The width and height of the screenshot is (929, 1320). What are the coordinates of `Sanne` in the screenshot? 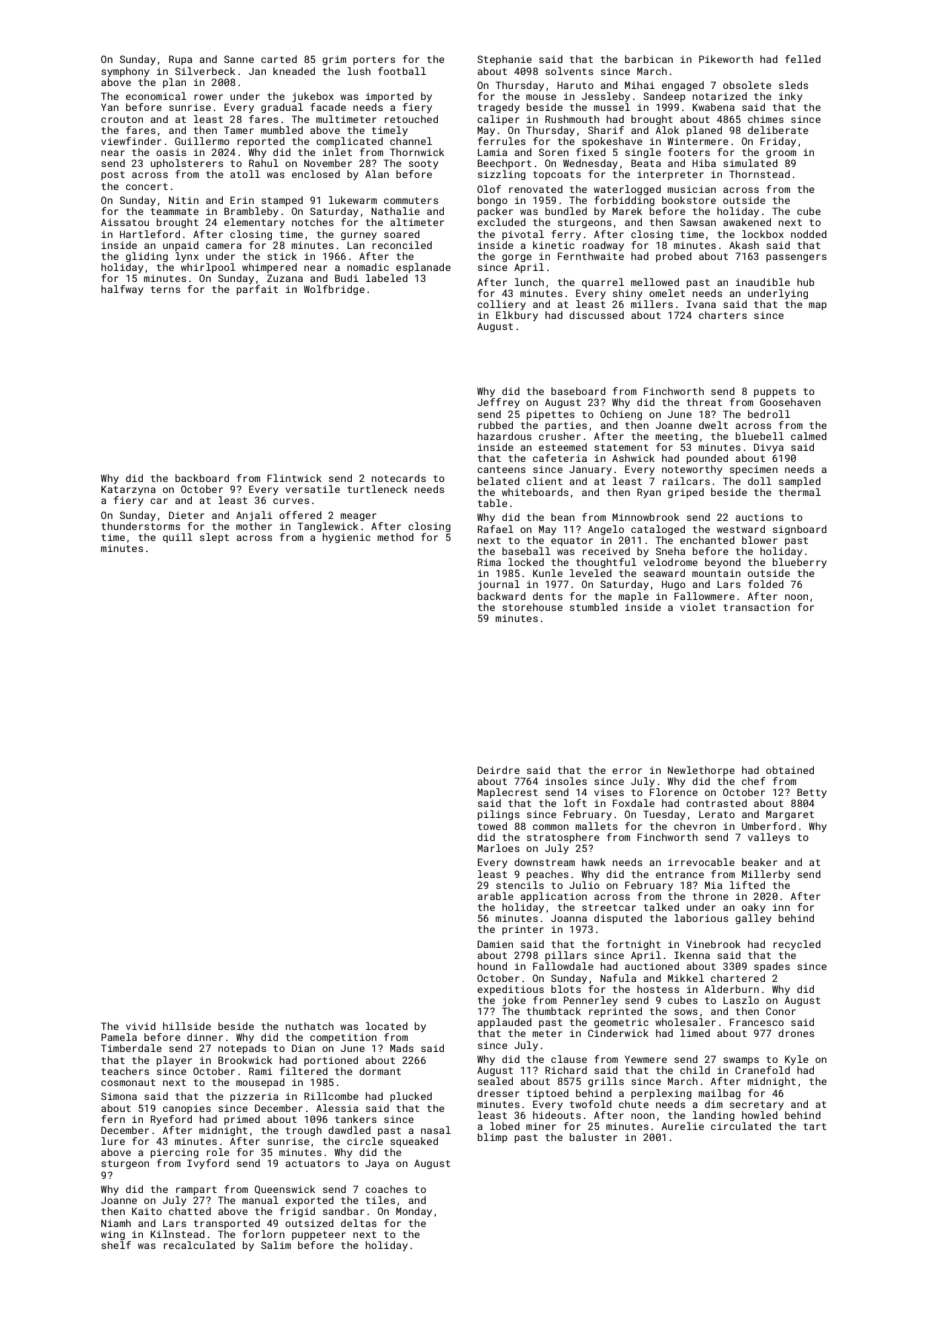 It's located at (239, 59).
